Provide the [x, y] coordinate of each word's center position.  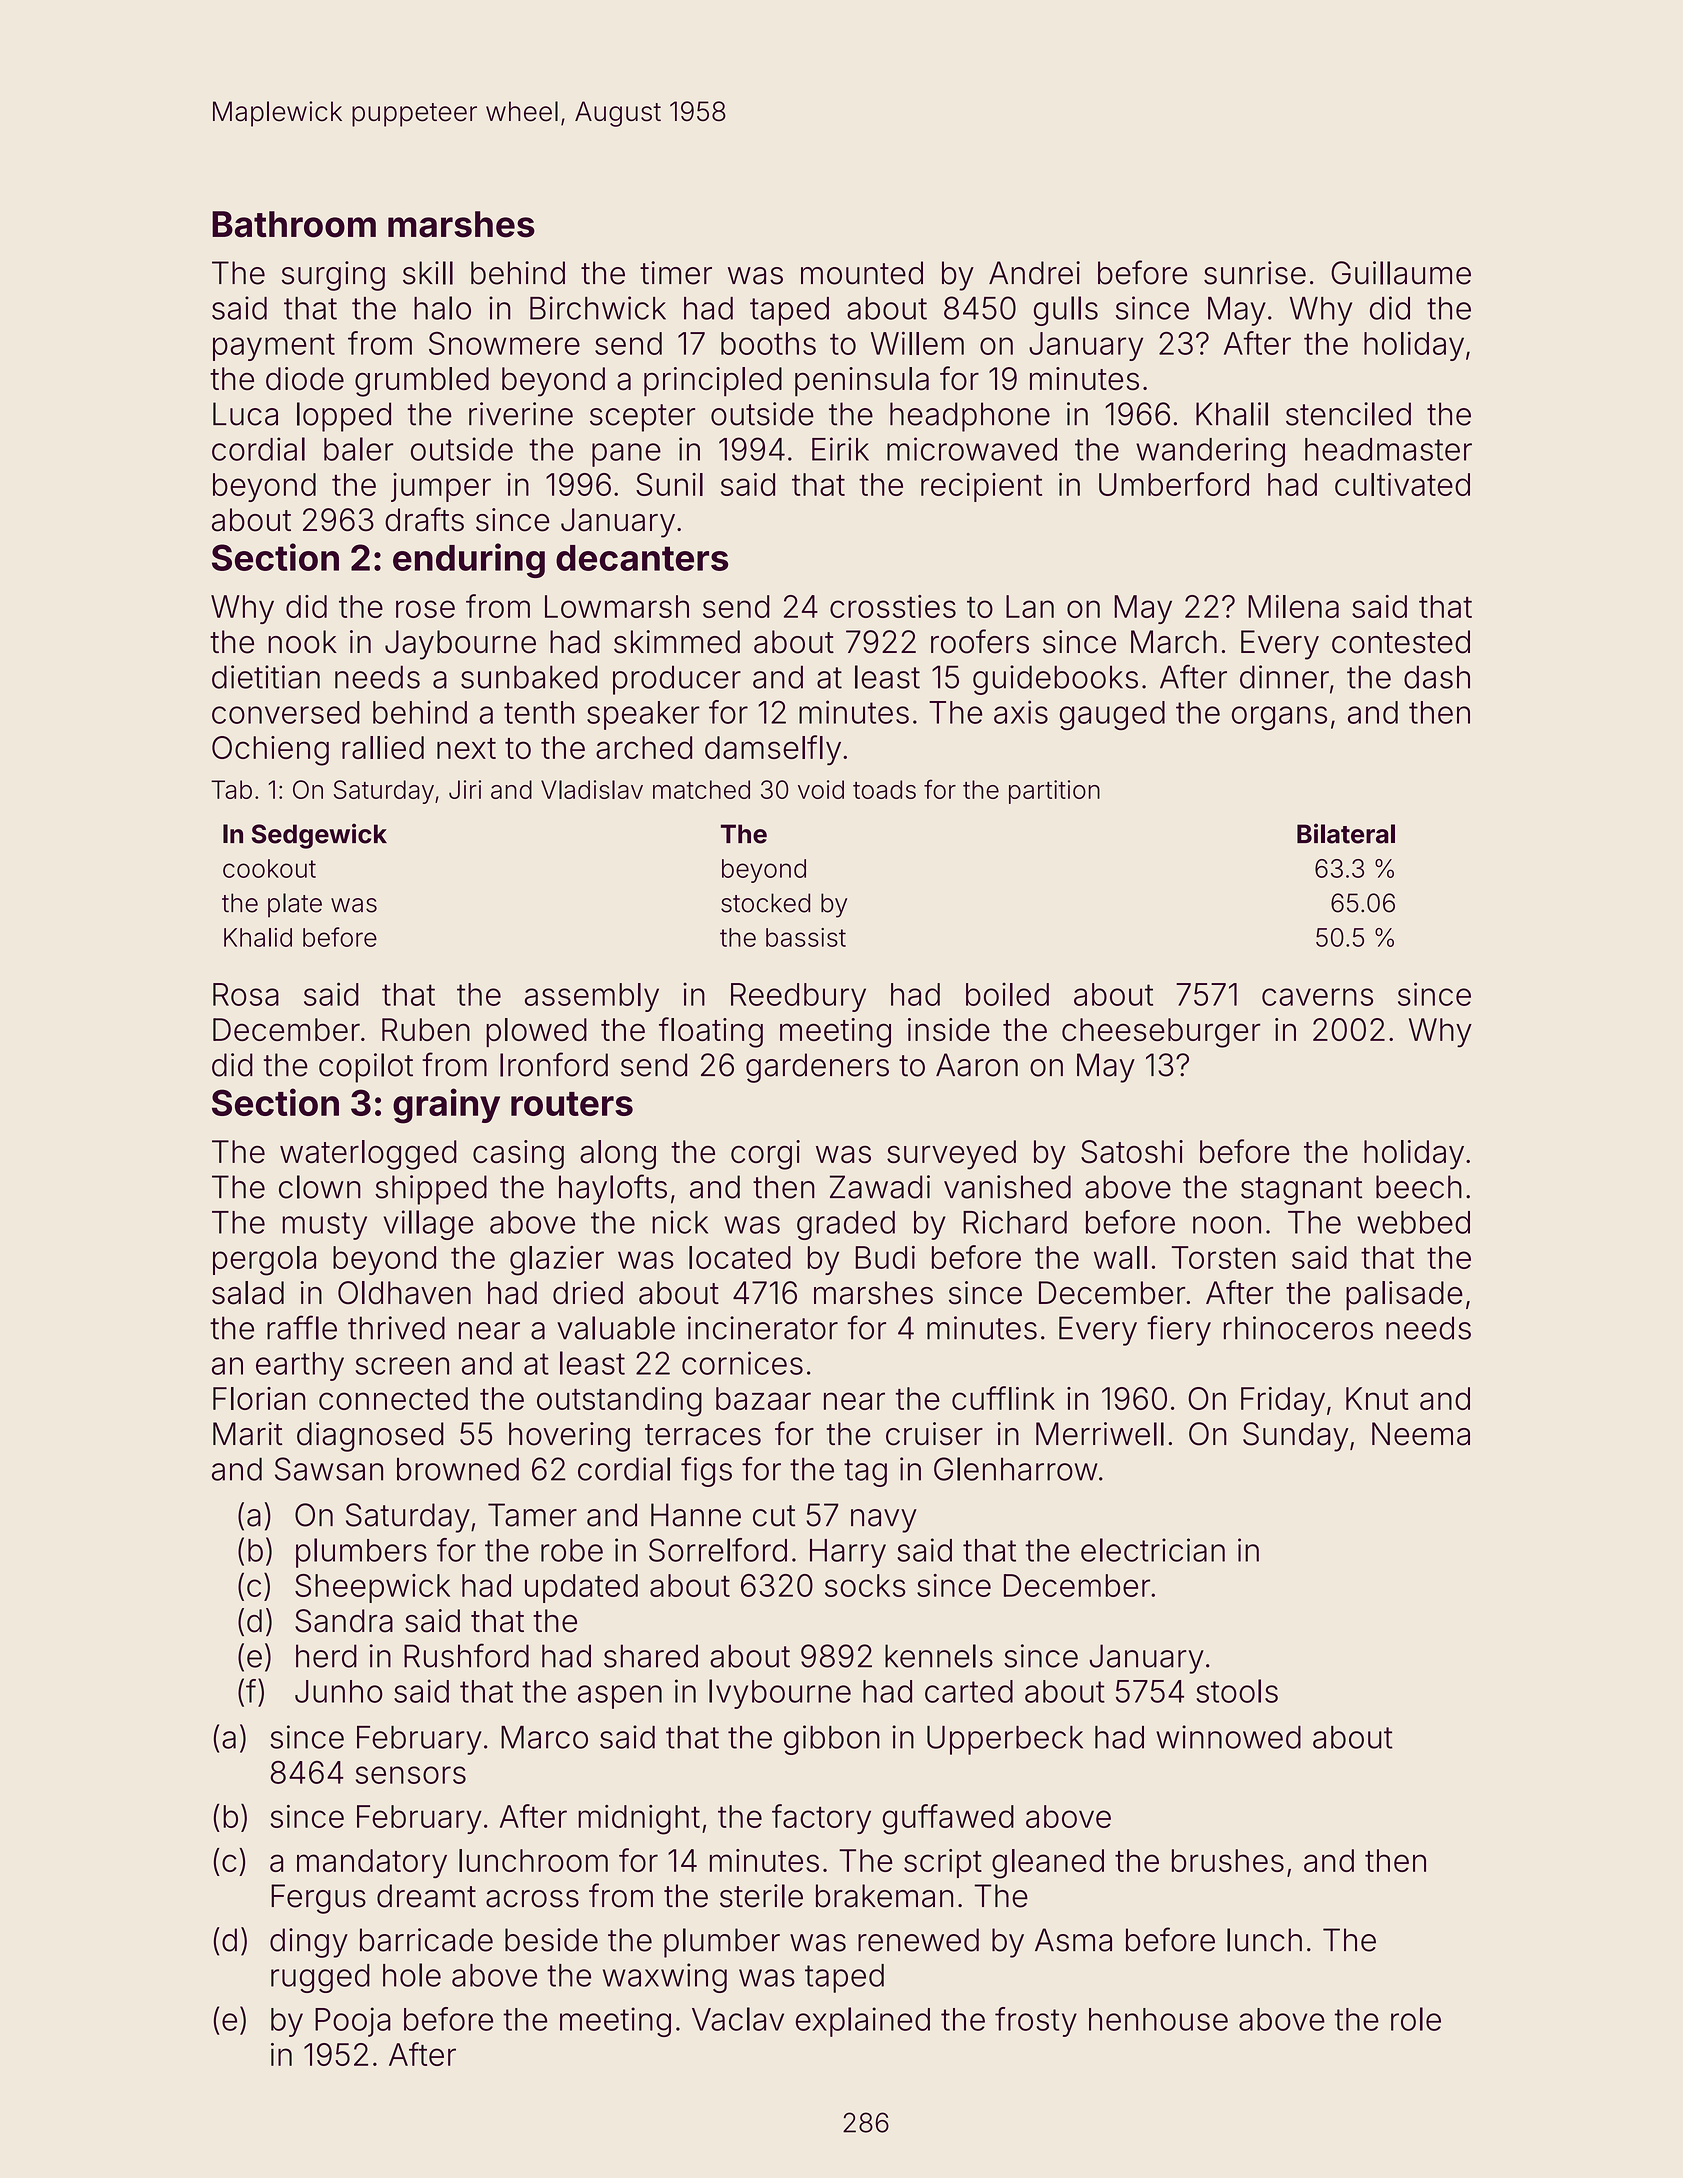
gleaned [1048, 1864]
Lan [1030, 606]
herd [326, 1656]
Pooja [353, 2022]
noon [1227, 1225]
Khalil [1232, 414]
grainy [446, 1106]
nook [302, 642]
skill [428, 273]
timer [676, 273]
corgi [765, 1155]
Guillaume [1401, 273]
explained [863, 2022]
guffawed [948, 1819]
